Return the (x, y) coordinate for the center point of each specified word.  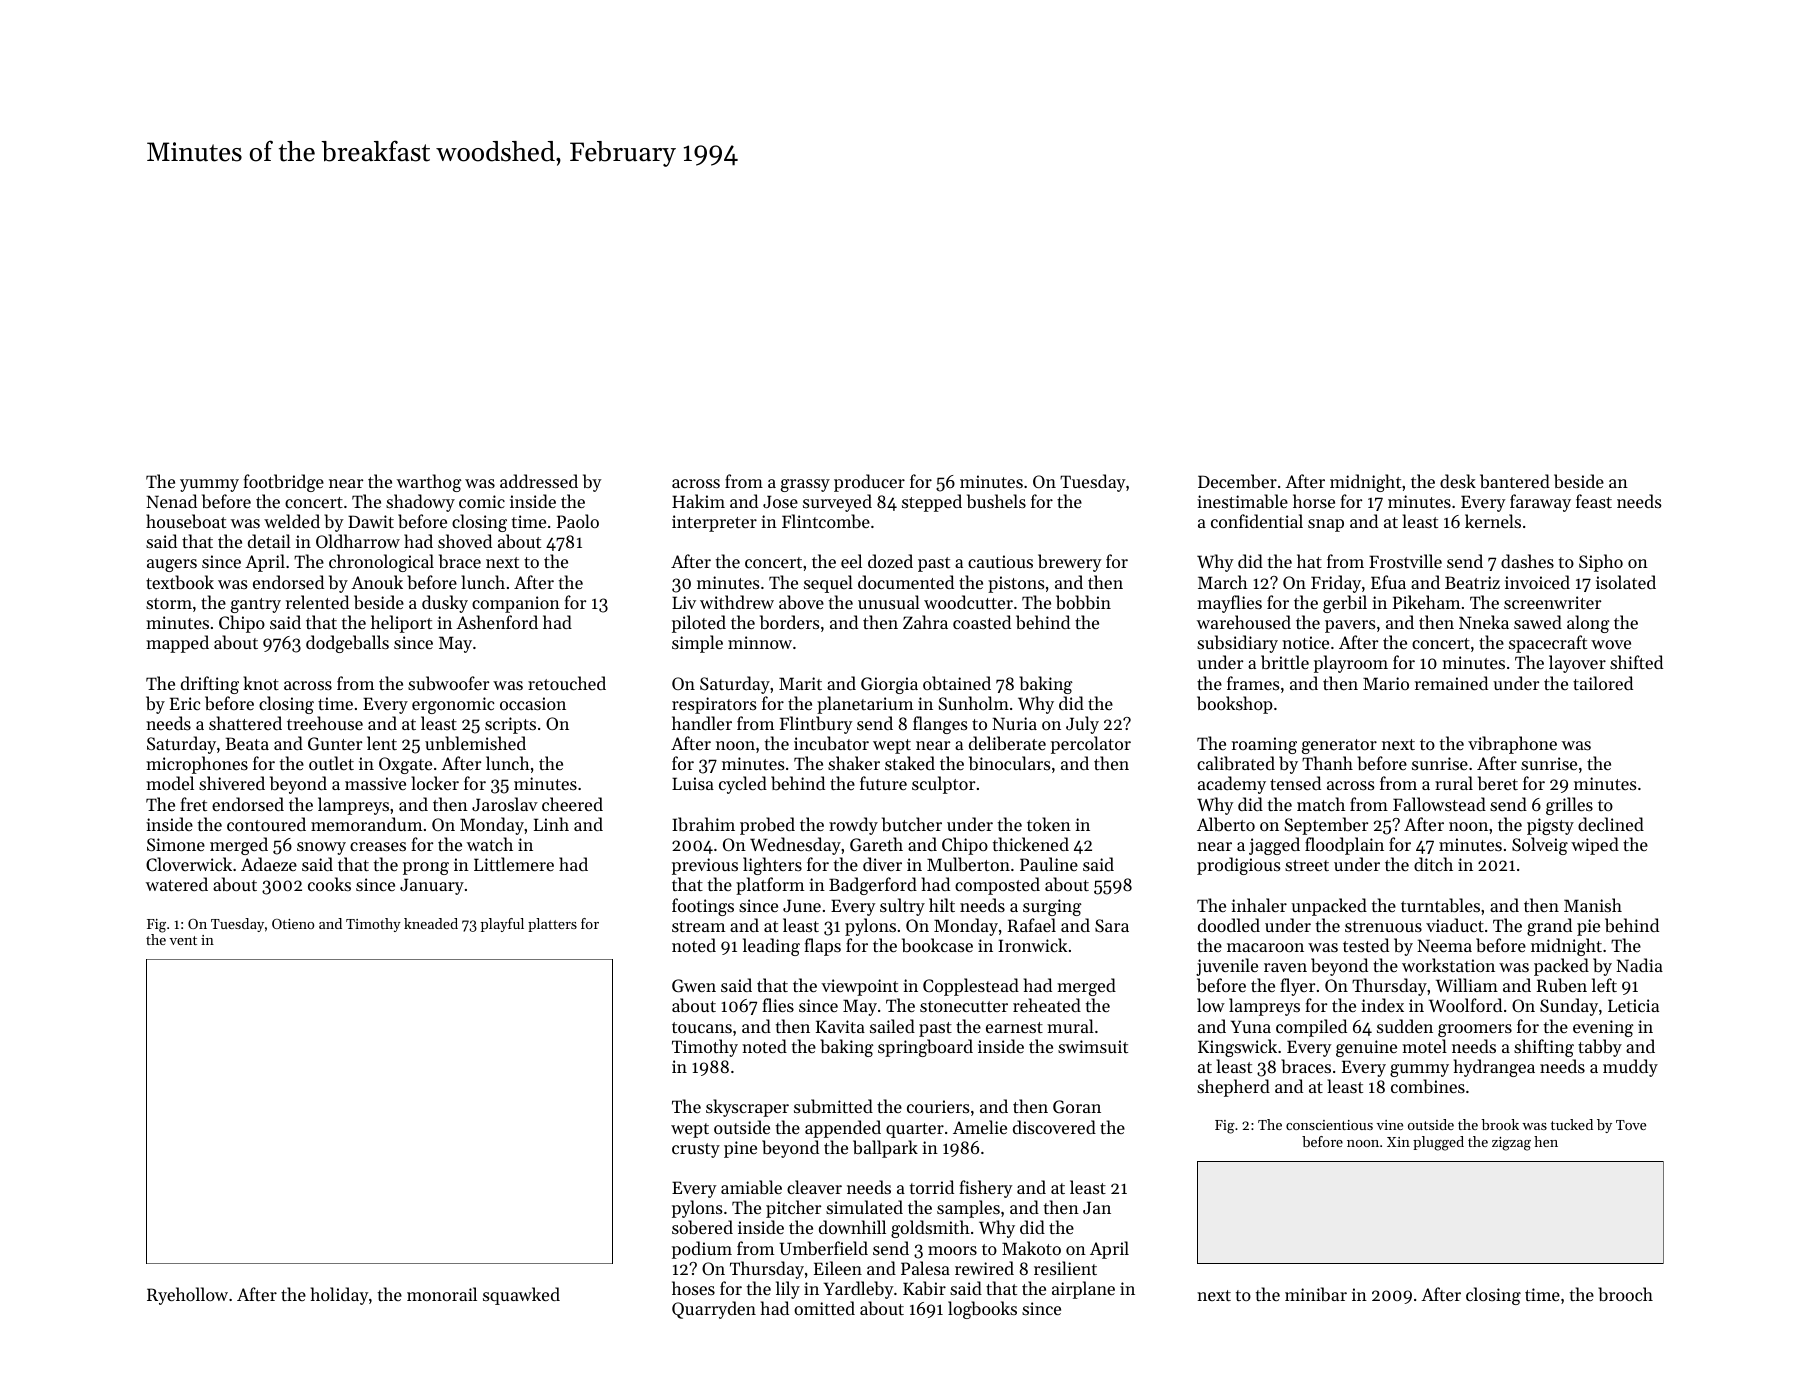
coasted (982, 622)
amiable (751, 1187)
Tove (1631, 1125)
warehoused (1244, 622)
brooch (1625, 1294)
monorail (442, 1294)
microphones (197, 765)
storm (169, 603)
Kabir (924, 1288)
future (883, 783)
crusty (696, 1150)
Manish (1593, 905)
